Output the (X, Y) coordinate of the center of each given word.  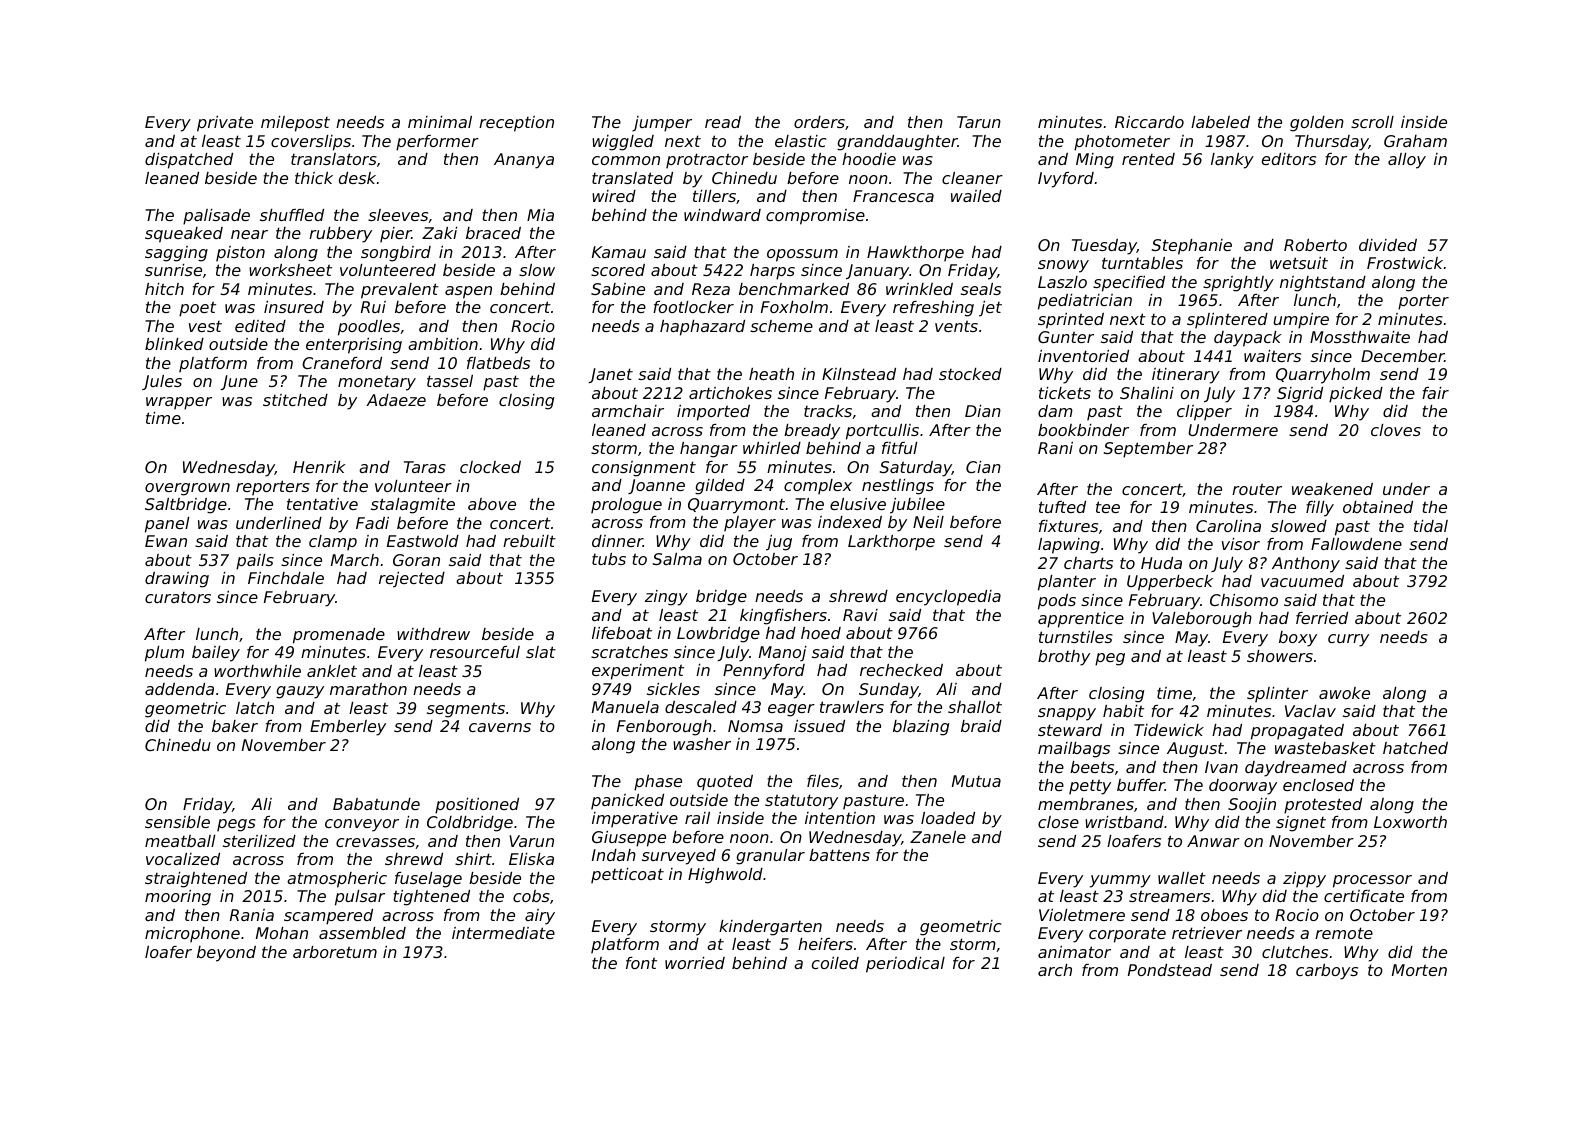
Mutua (976, 781)
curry (1348, 640)
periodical (905, 965)
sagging (176, 254)
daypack (1248, 339)
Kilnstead (859, 374)
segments (466, 710)
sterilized (259, 841)
